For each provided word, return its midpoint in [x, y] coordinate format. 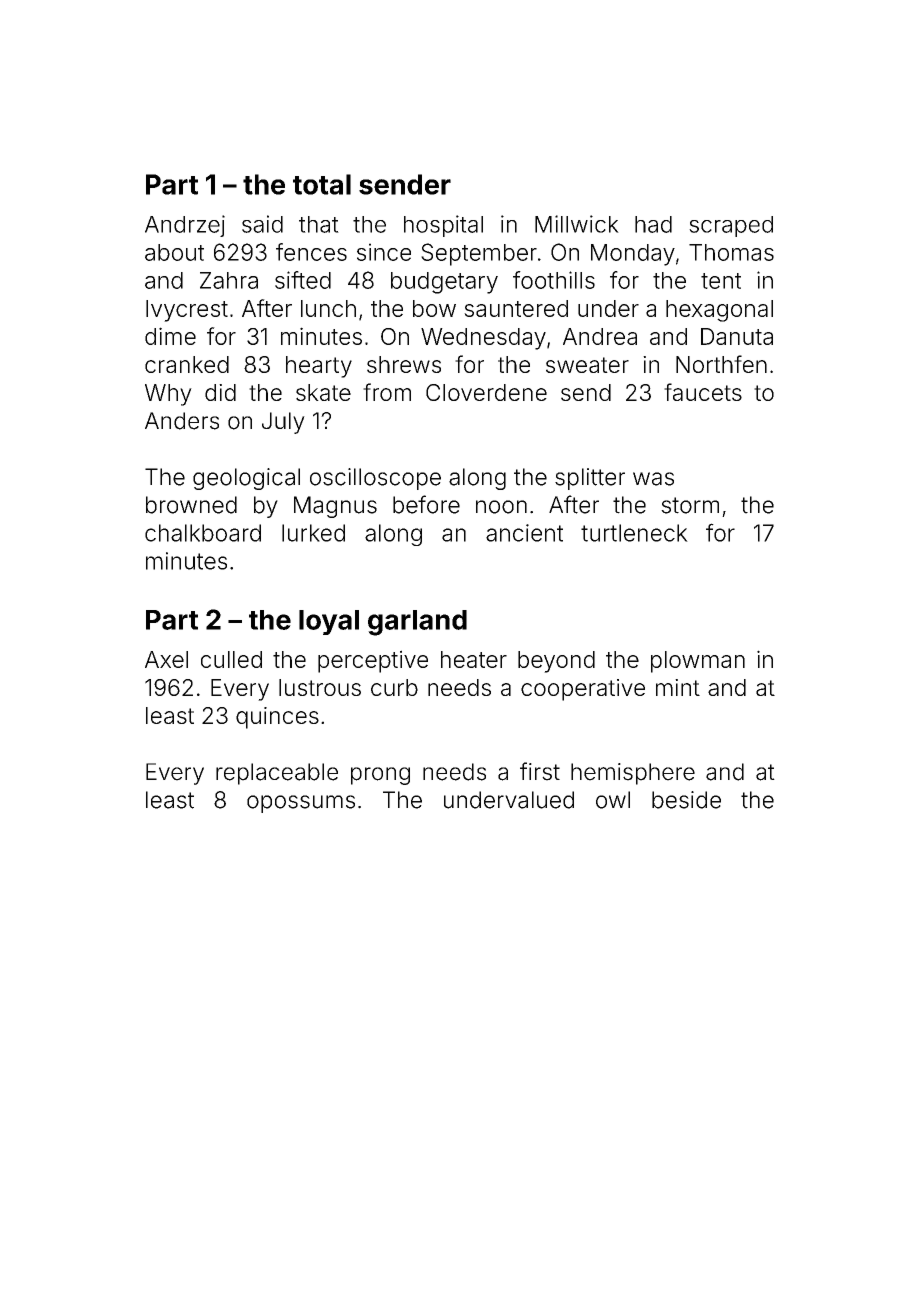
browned [191, 505]
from [387, 392]
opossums [301, 804]
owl [613, 800]
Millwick [577, 224]
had [653, 224]
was [653, 479]
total [322, 184]
